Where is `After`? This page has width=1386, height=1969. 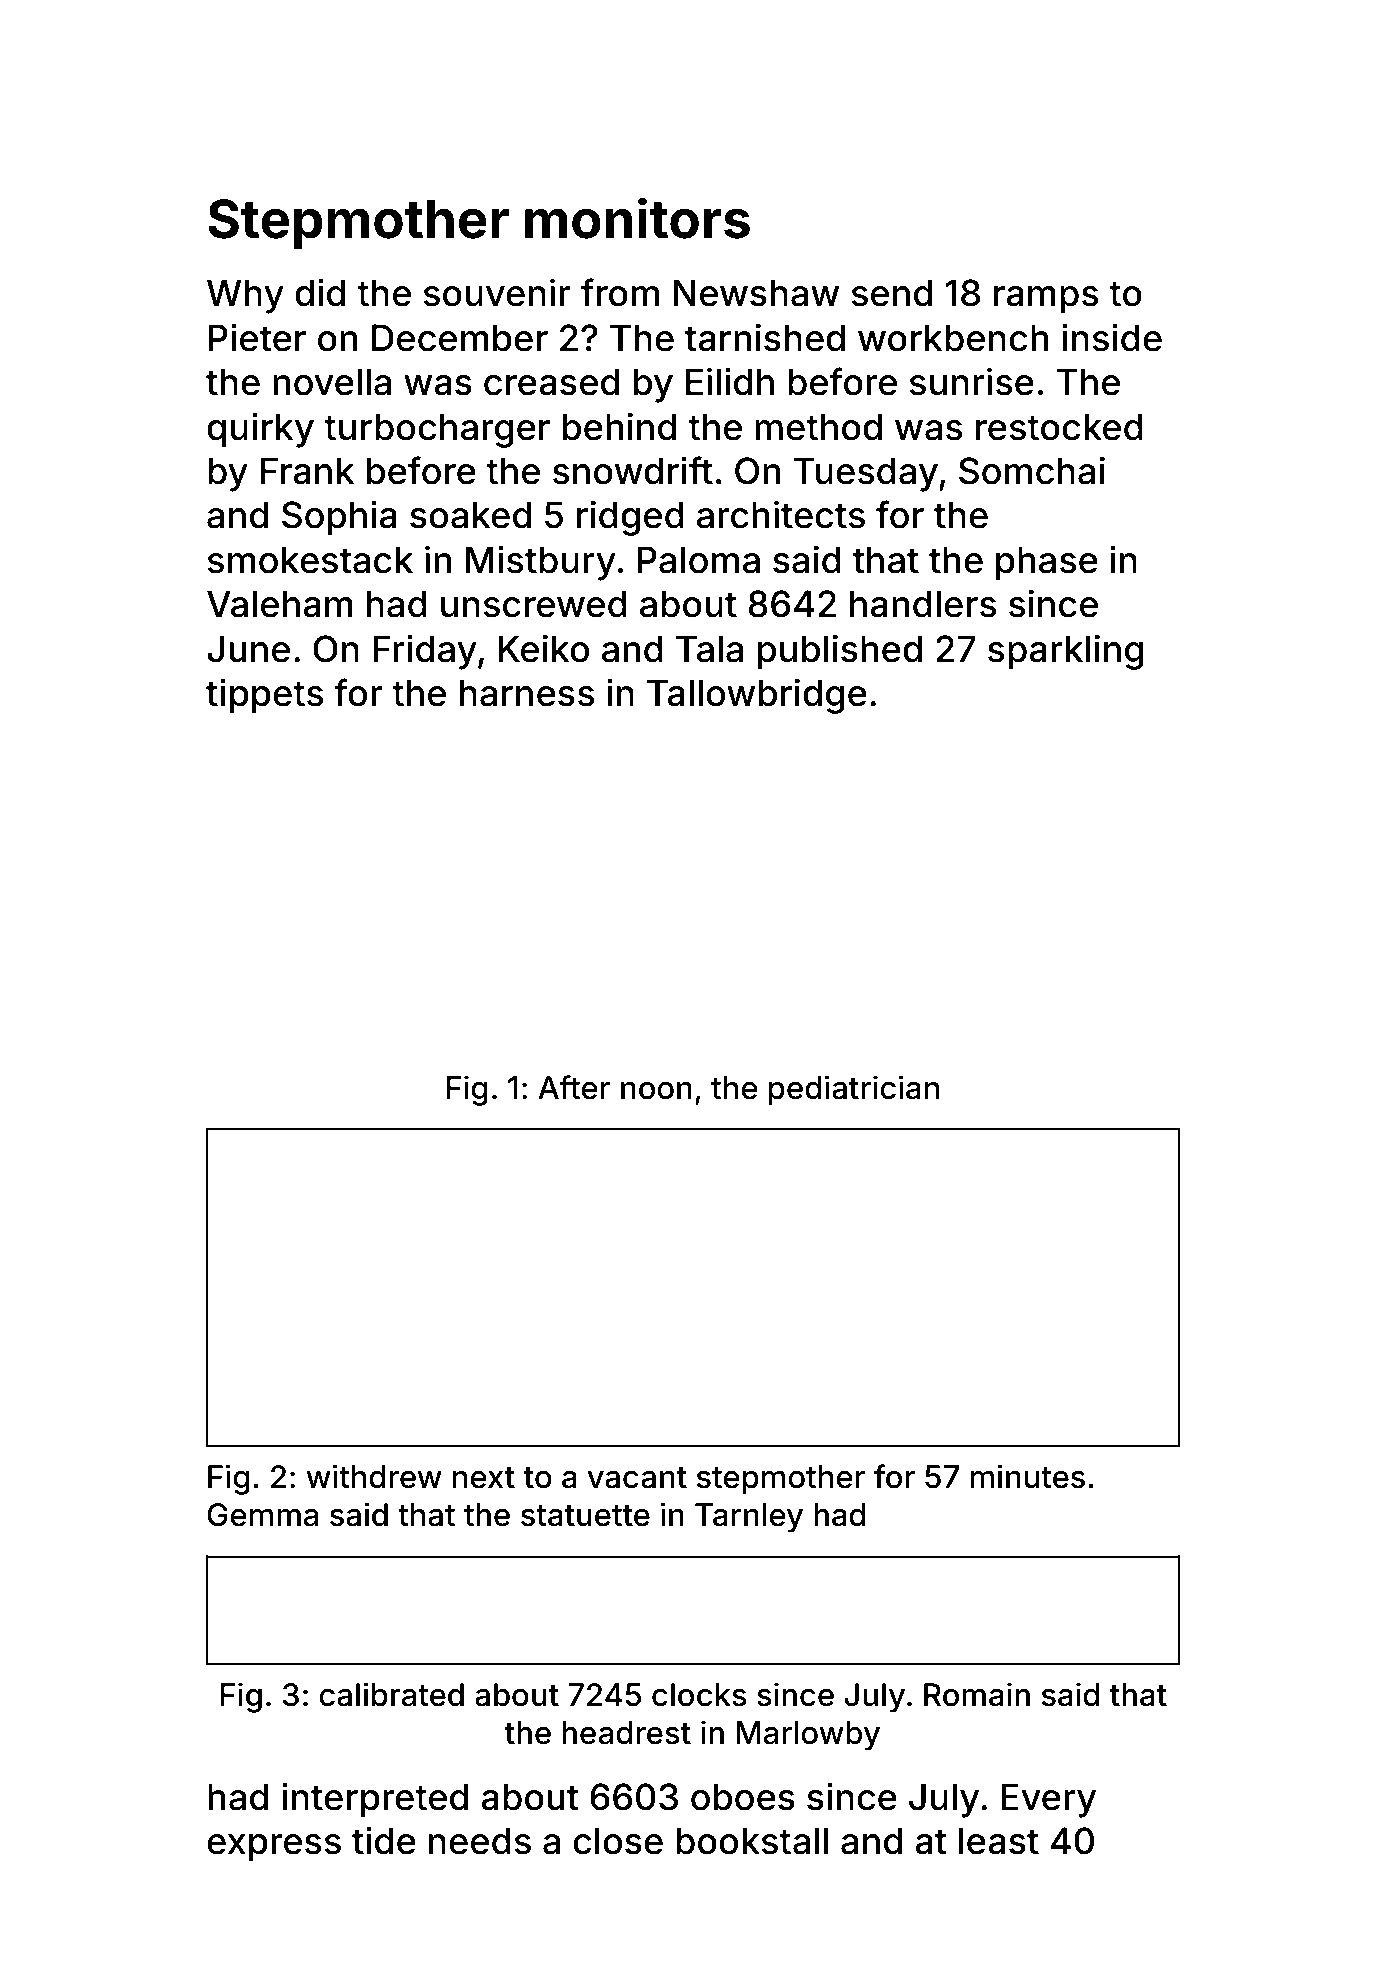
After is located at coordinates (574, 1087).
